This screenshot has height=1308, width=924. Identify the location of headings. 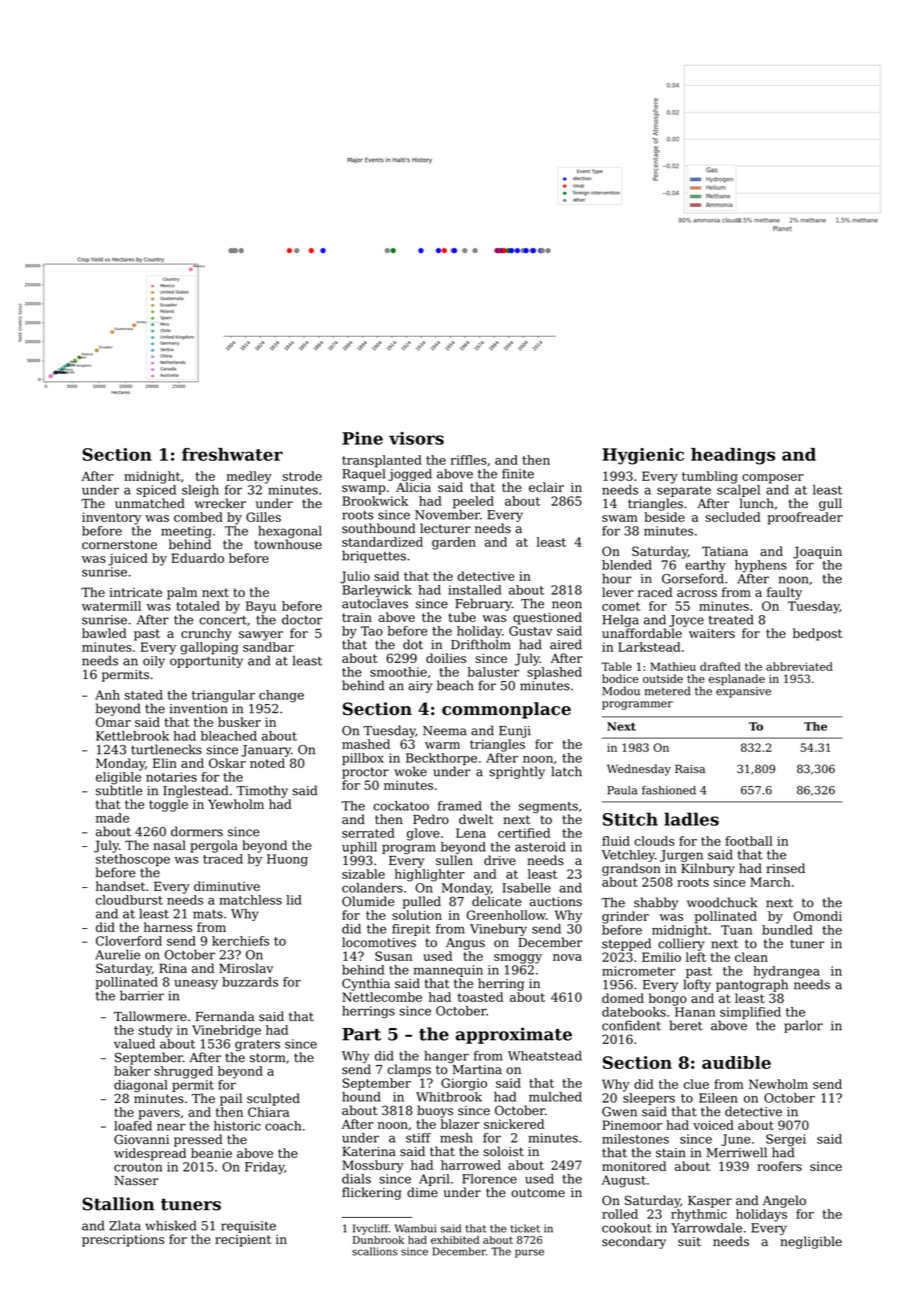
(733, 456).
